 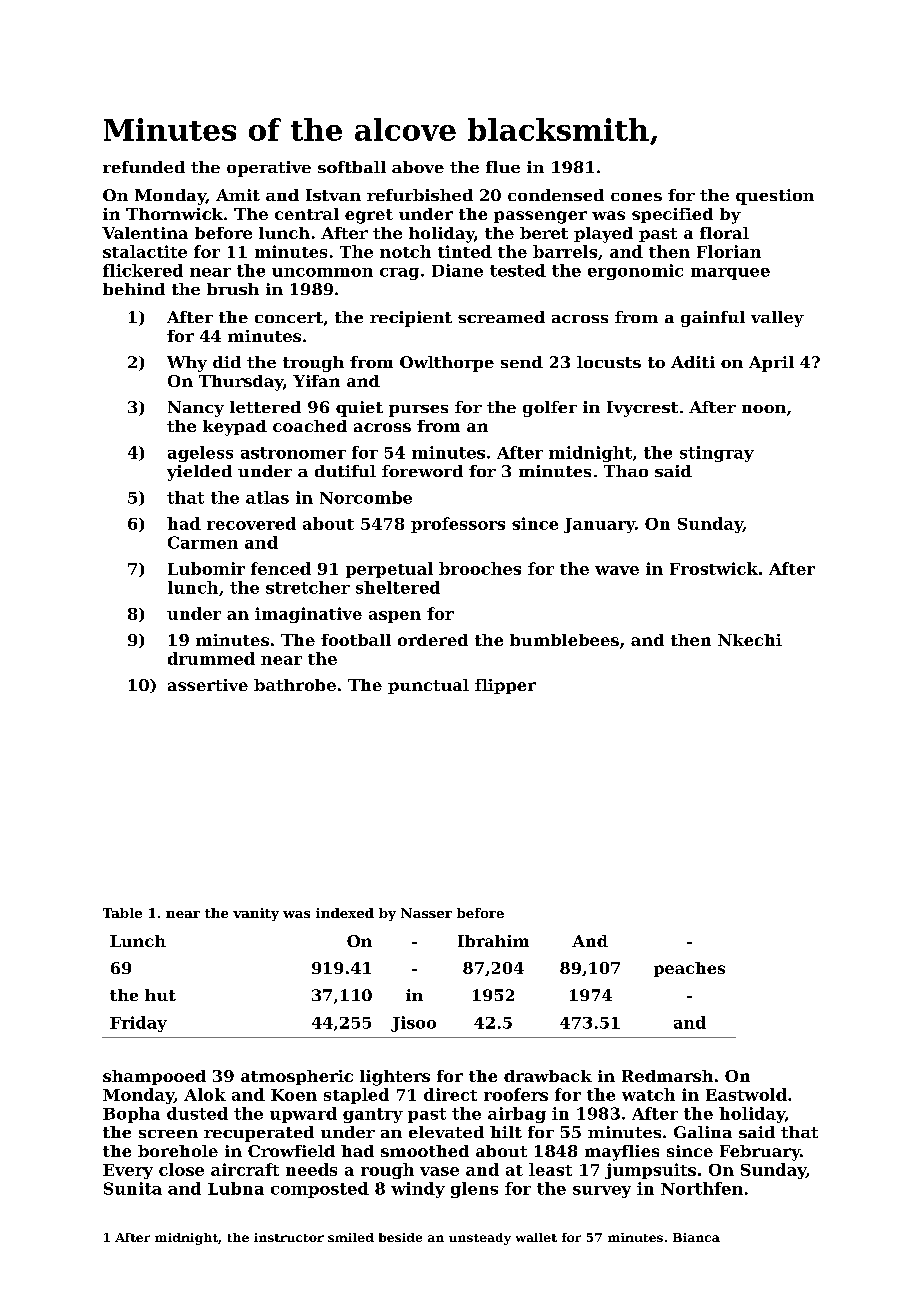 What do you see at coordinates (208, 685) in the screenshot?
I see `assertive` at bounding box center [208, 685].
